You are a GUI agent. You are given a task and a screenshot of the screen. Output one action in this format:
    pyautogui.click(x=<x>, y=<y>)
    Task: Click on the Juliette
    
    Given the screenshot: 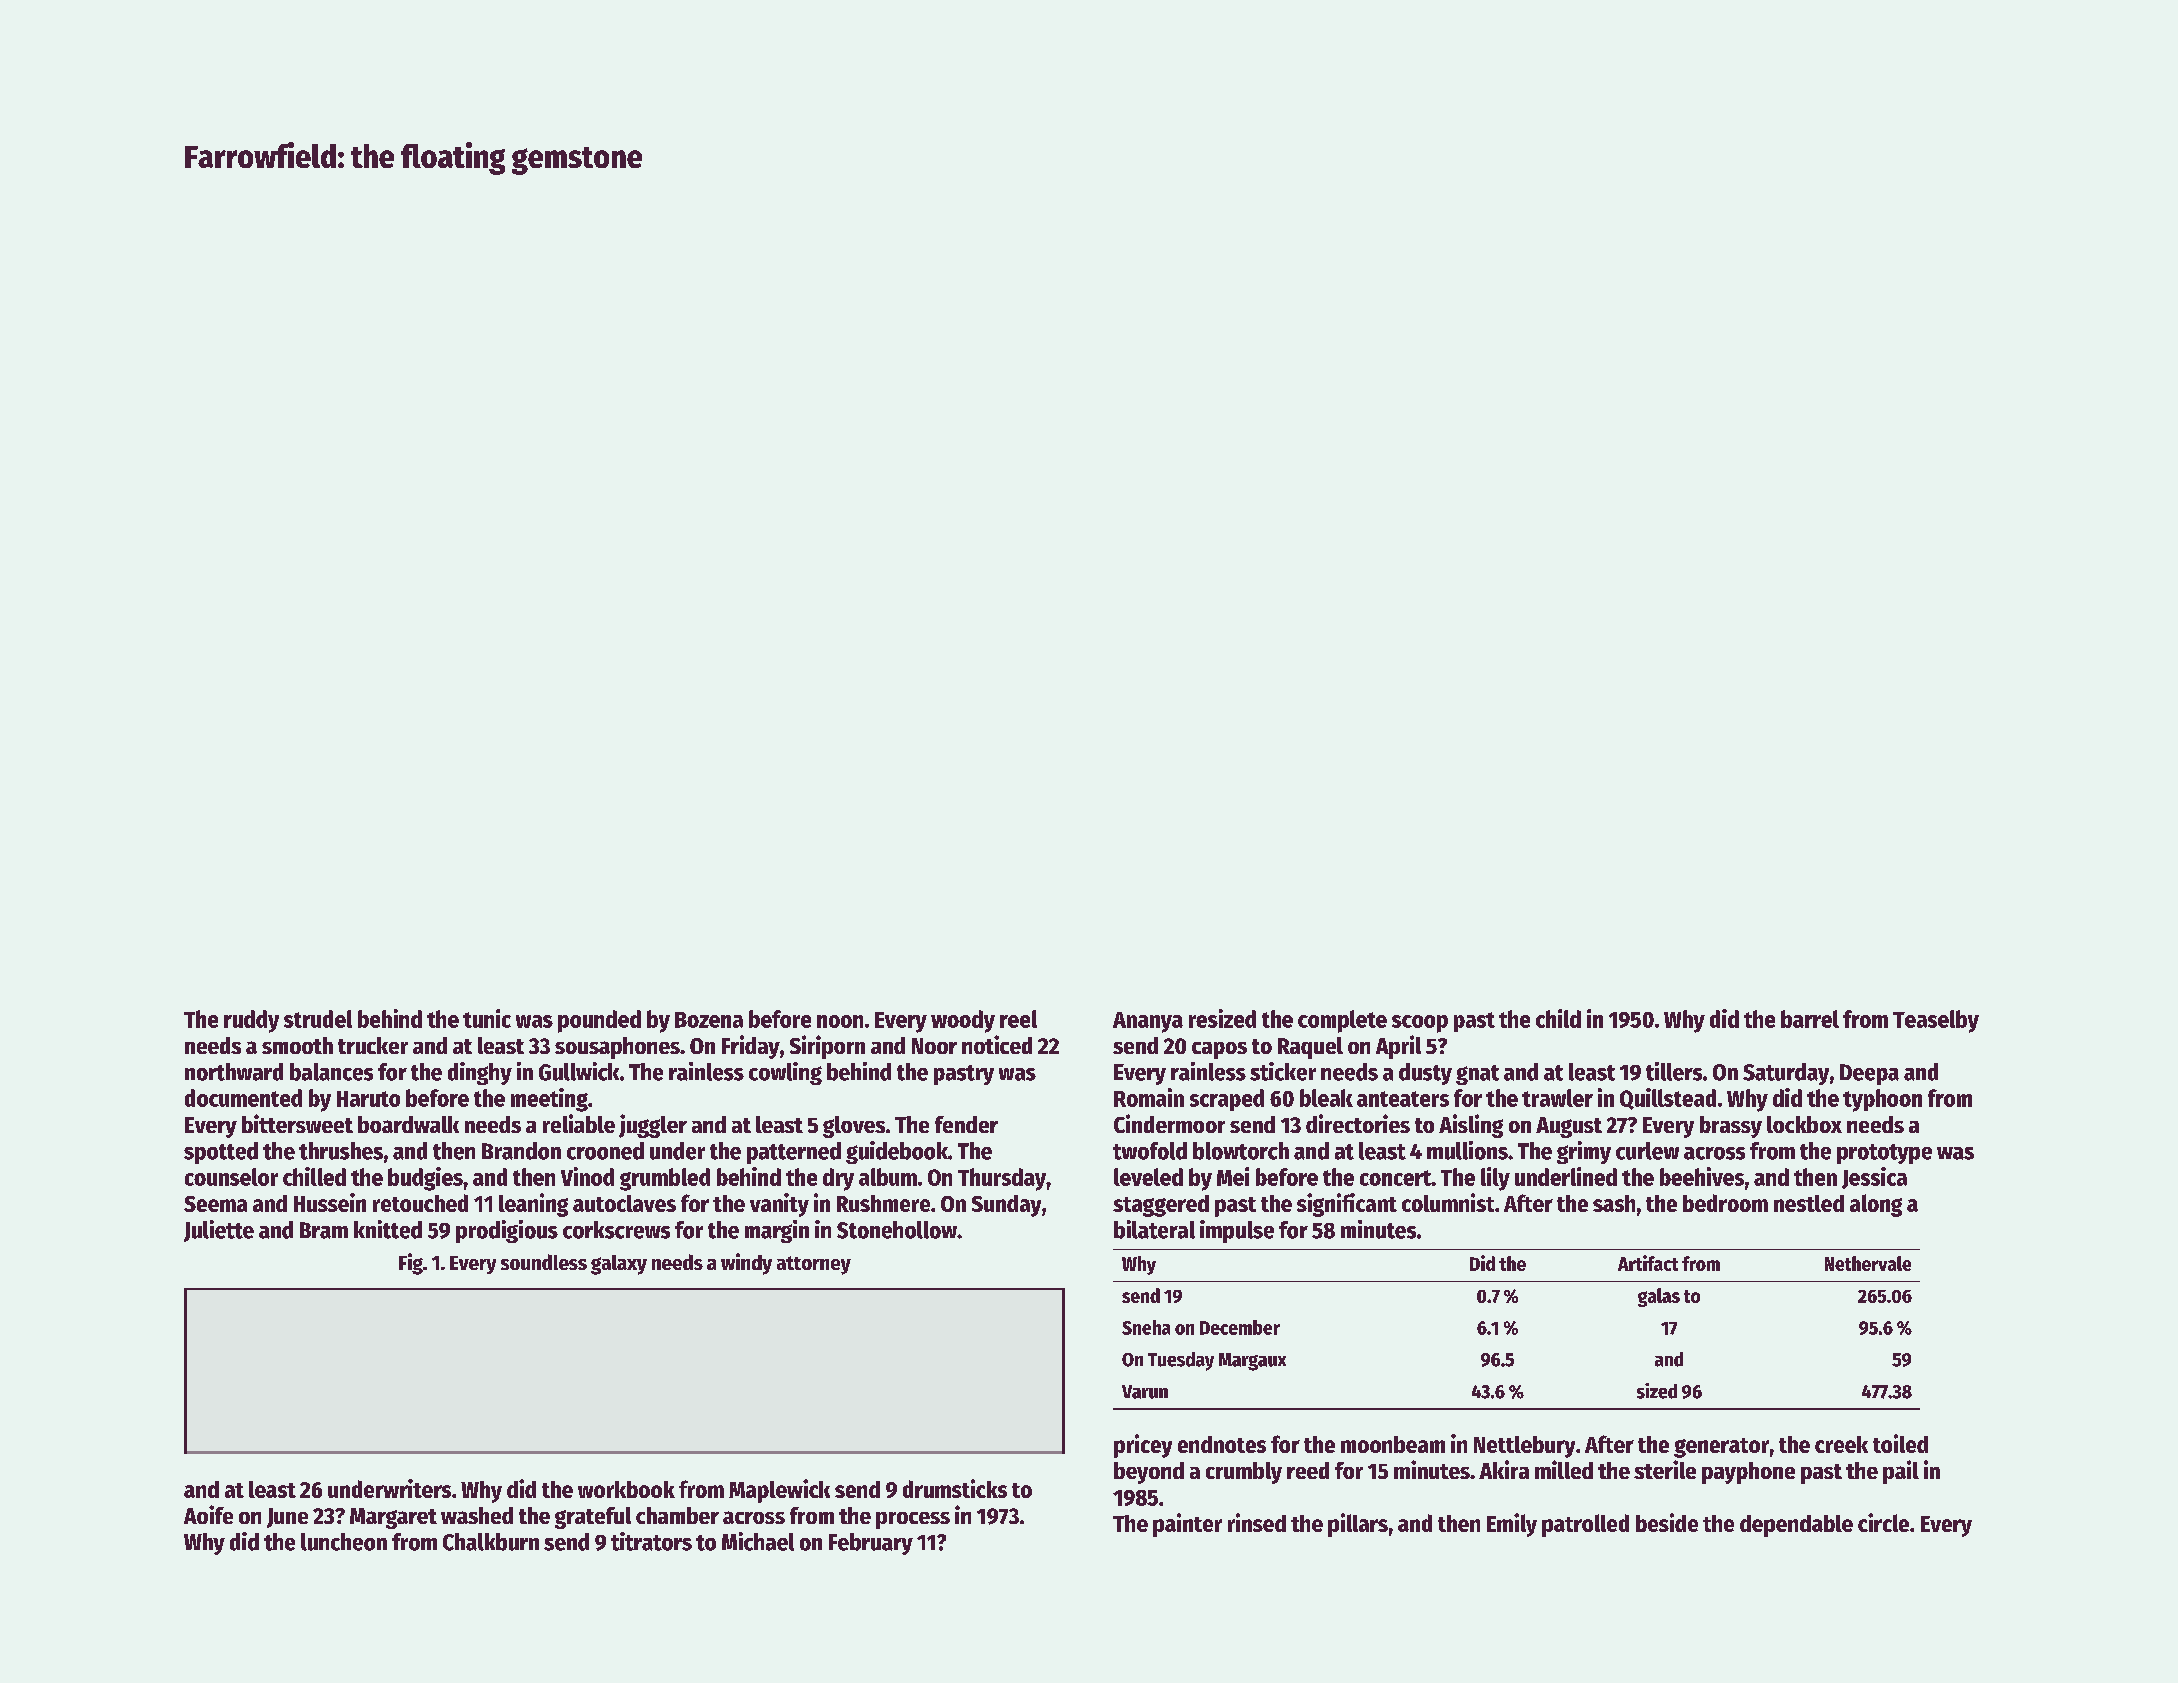 What is the action you would take?
    pyautogui.click(x=219, y=1231)
